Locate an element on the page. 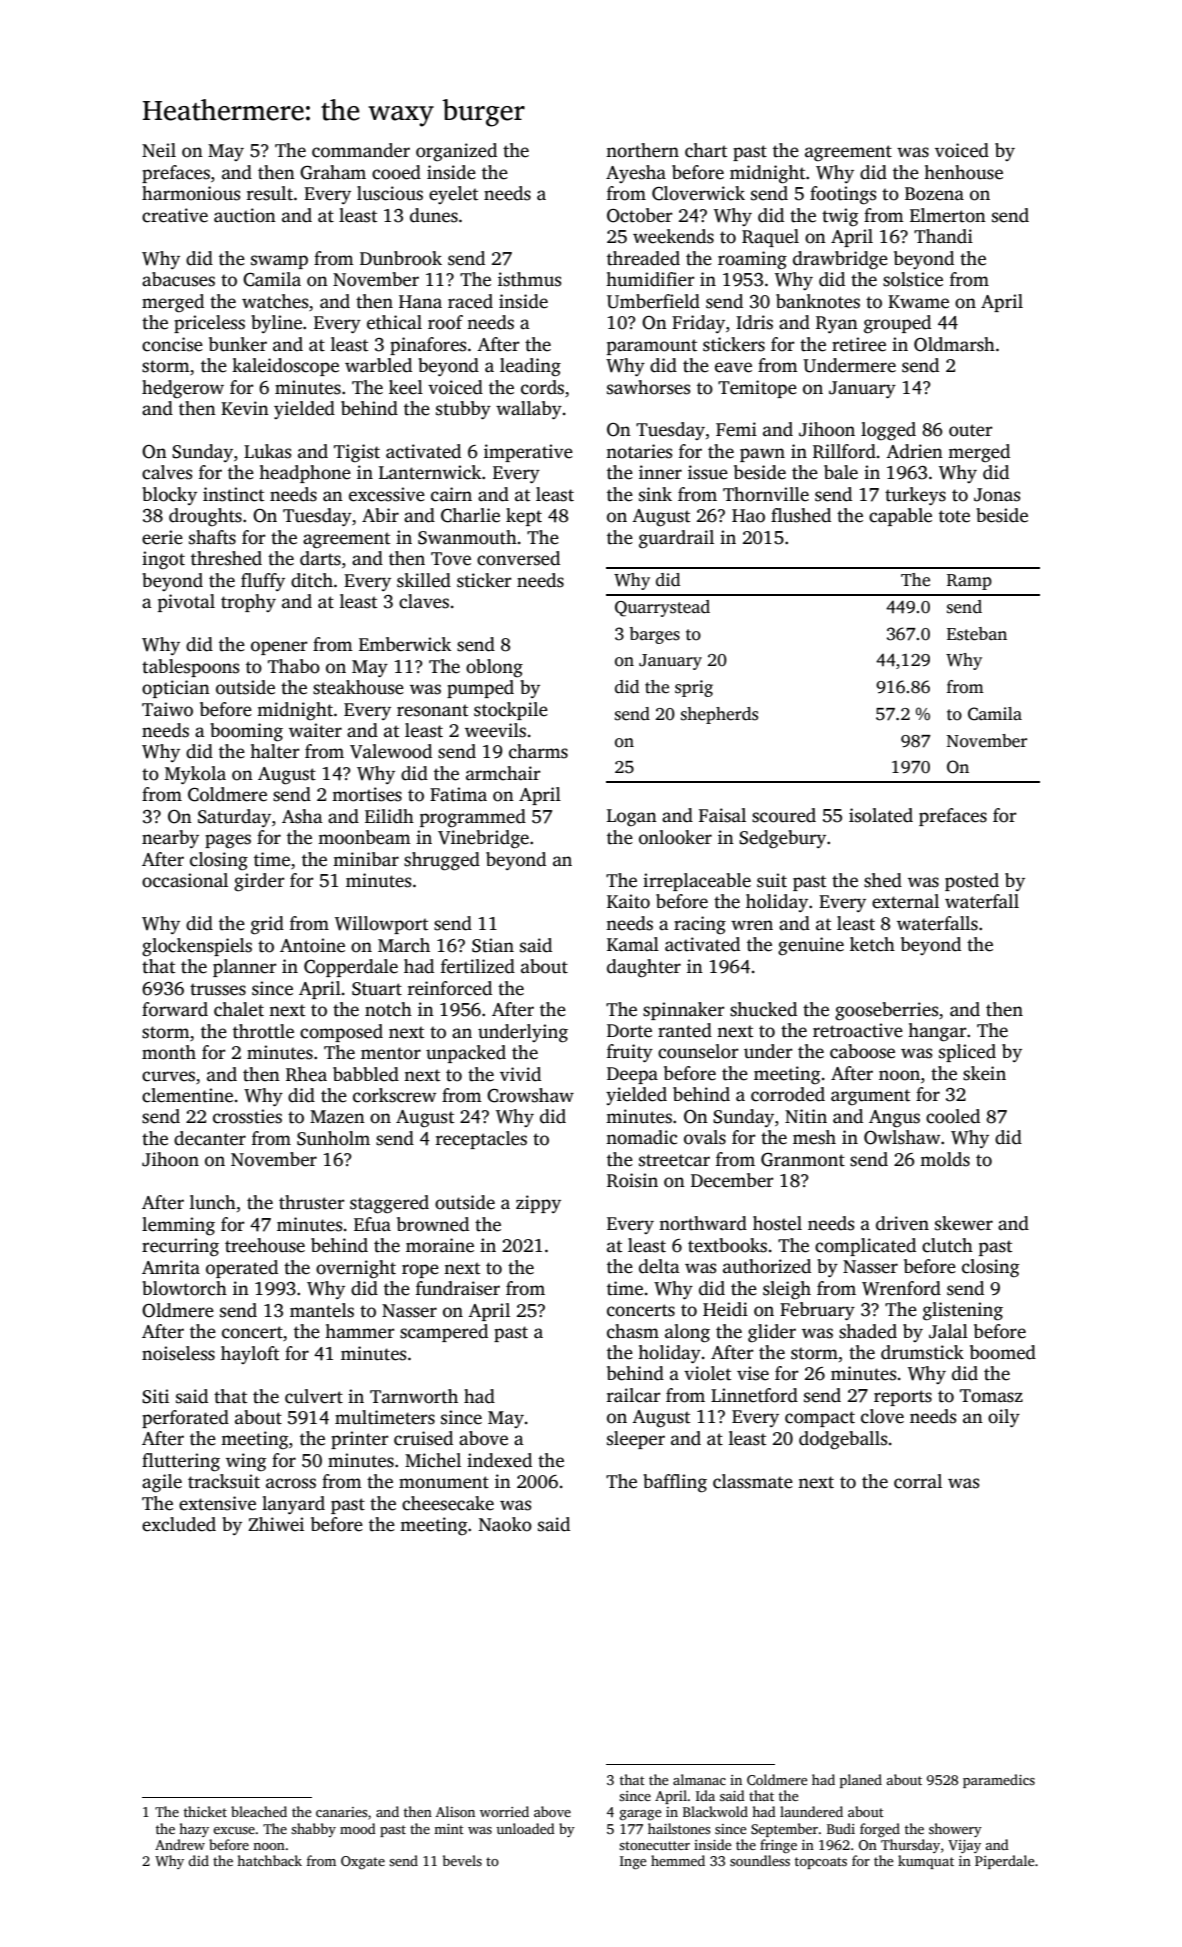 The width and height of the image is (1182, 1947). Piperdale is located at coordinates (1005, 1862).
